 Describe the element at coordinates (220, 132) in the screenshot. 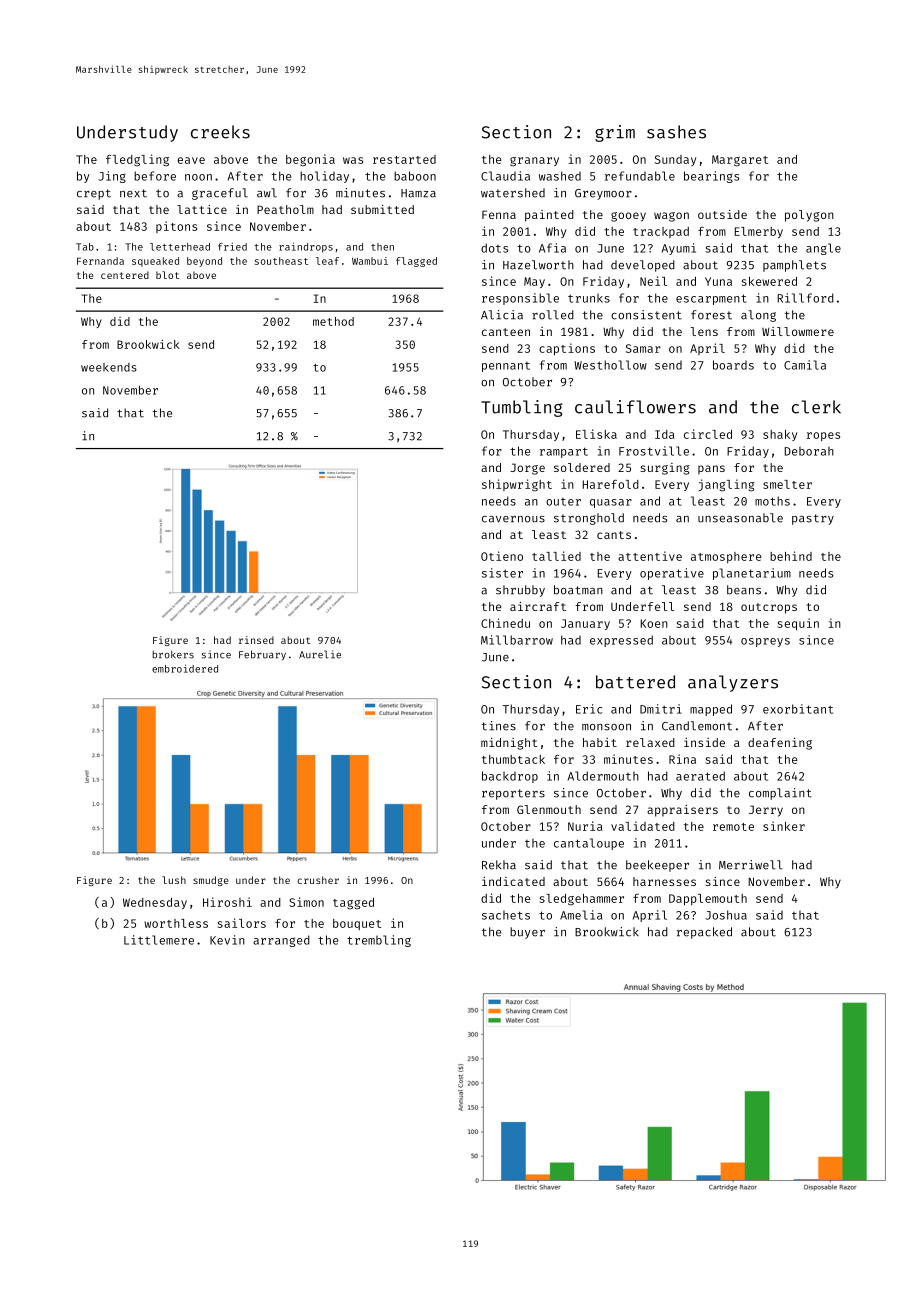

I see `creeks` at that location.
